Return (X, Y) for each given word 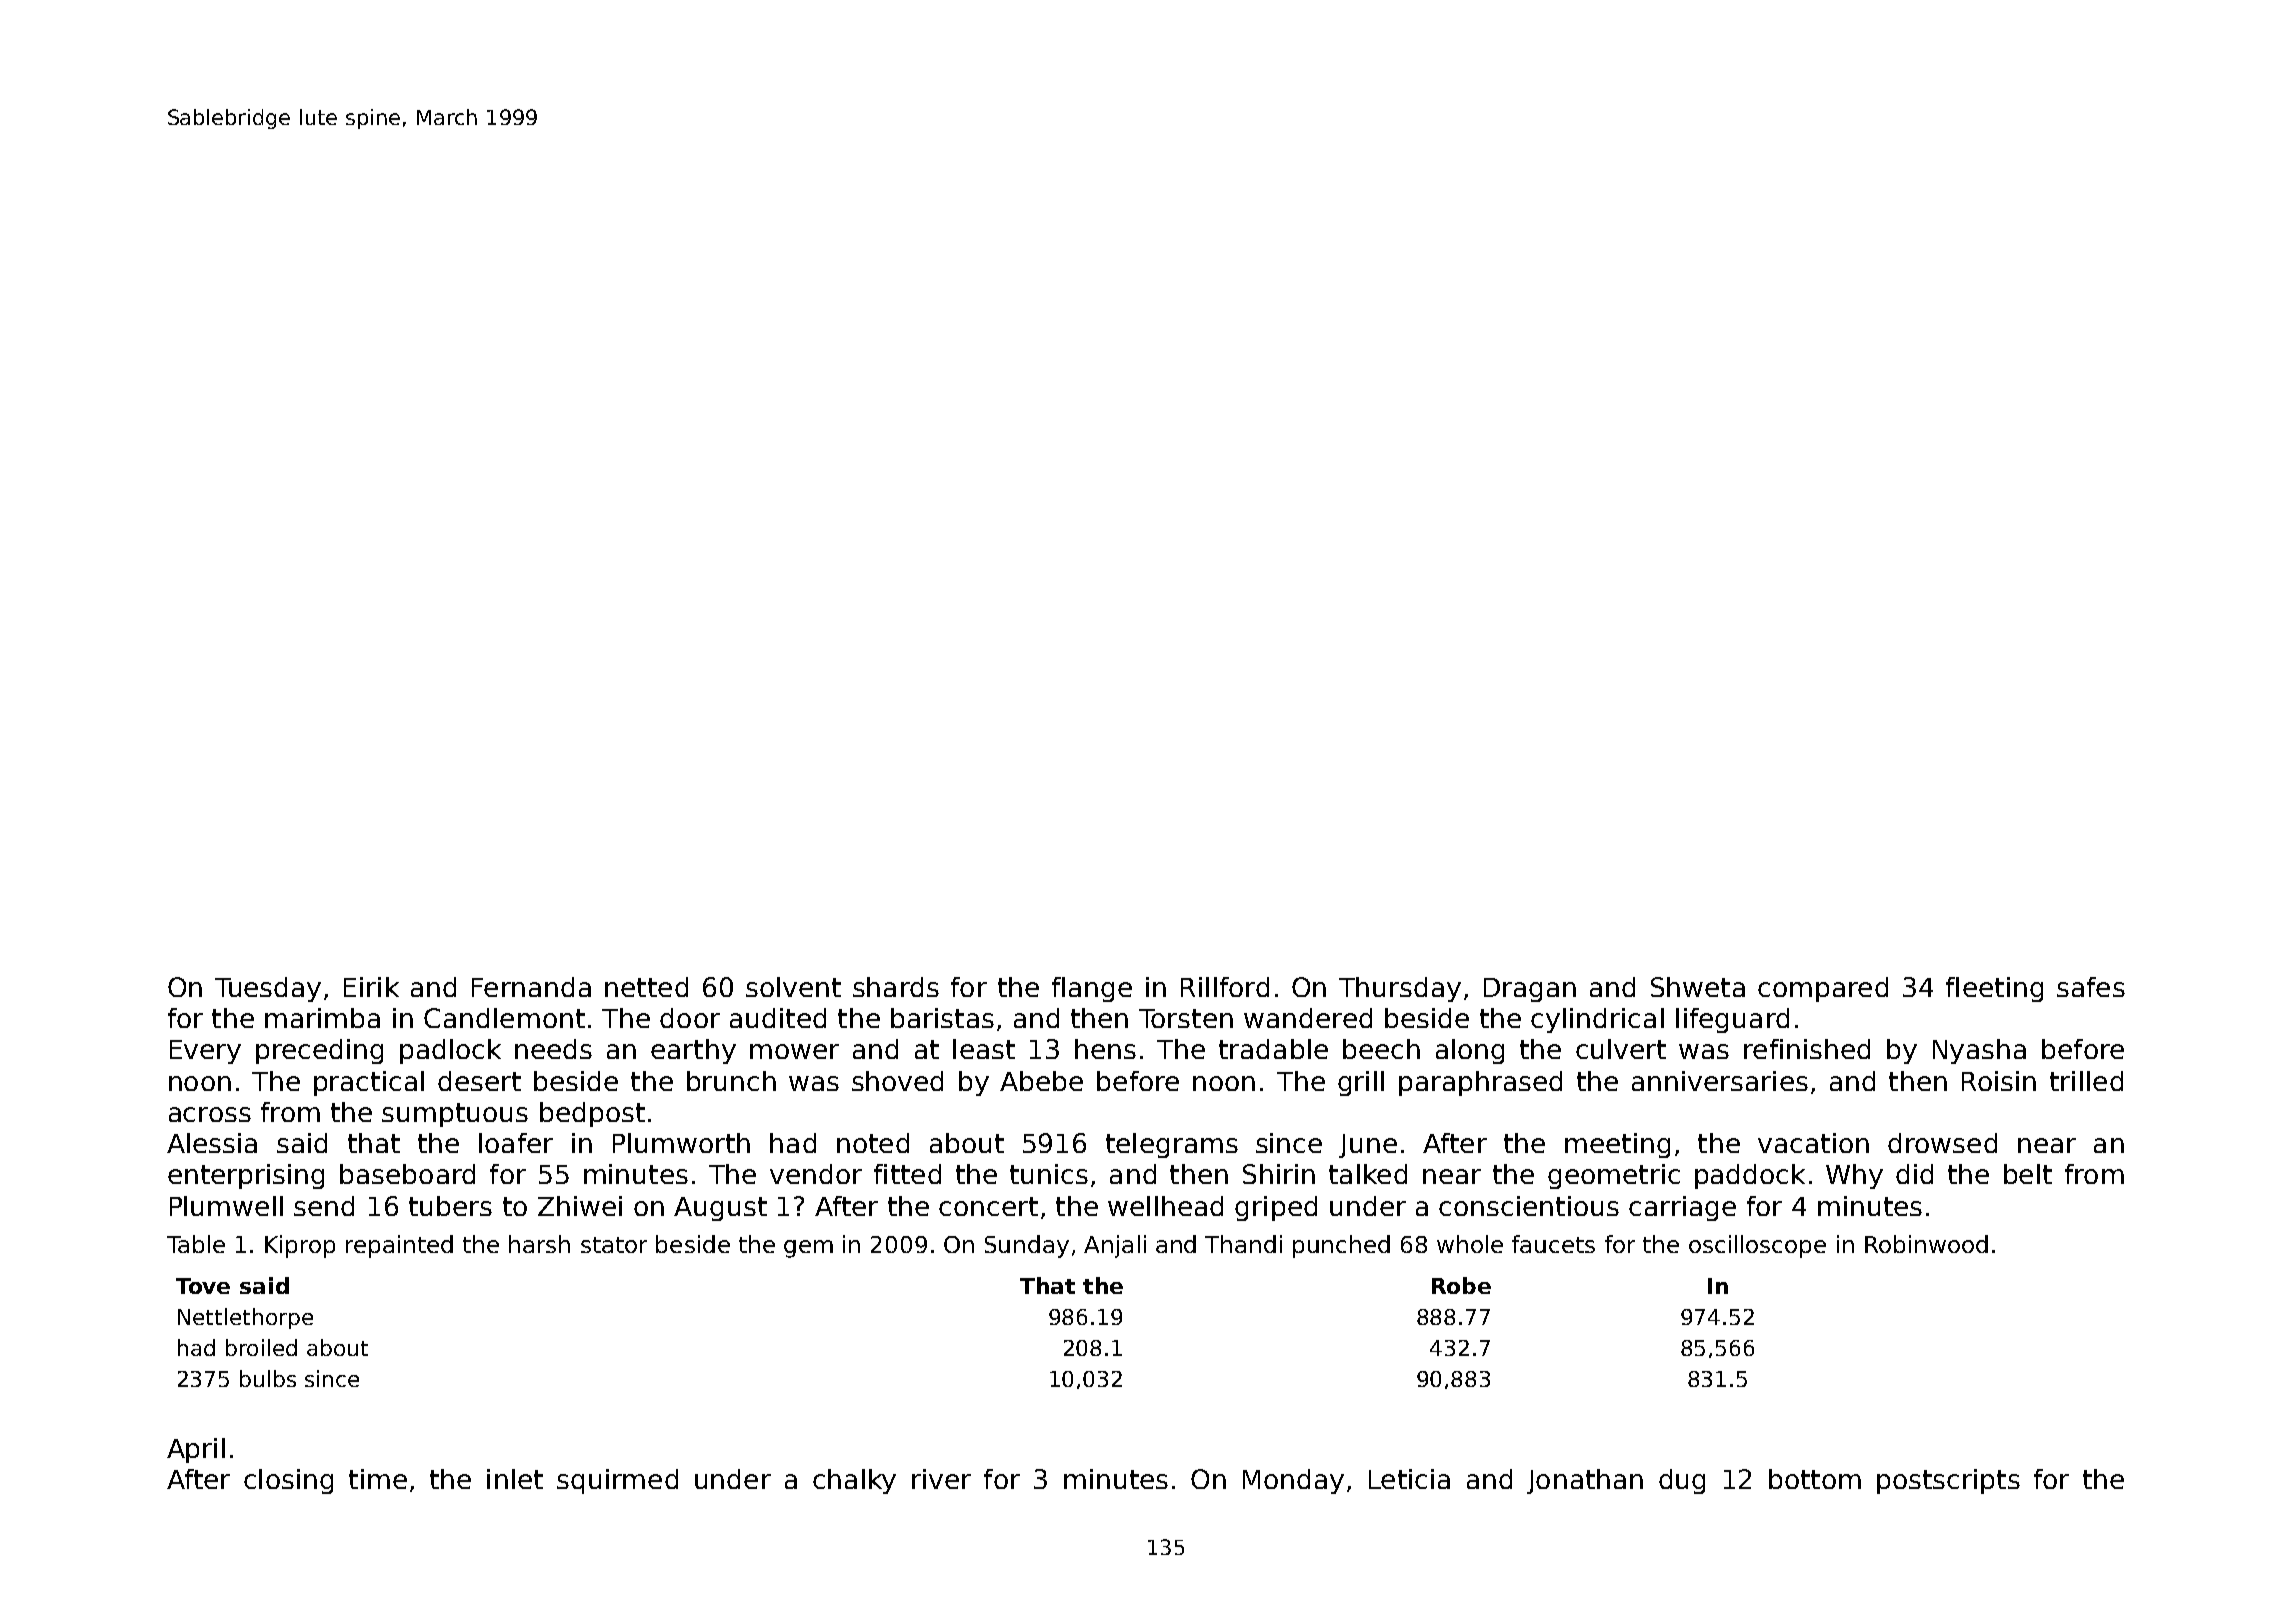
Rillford (1225, 987)
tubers (450, 1206)
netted (646, 987)
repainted (399, 1246)
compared (1823, 989)
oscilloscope (1757, 1246)
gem (808, 1249)
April (196, 1450)
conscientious (1529, 1206)
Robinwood (1926, 1244)
